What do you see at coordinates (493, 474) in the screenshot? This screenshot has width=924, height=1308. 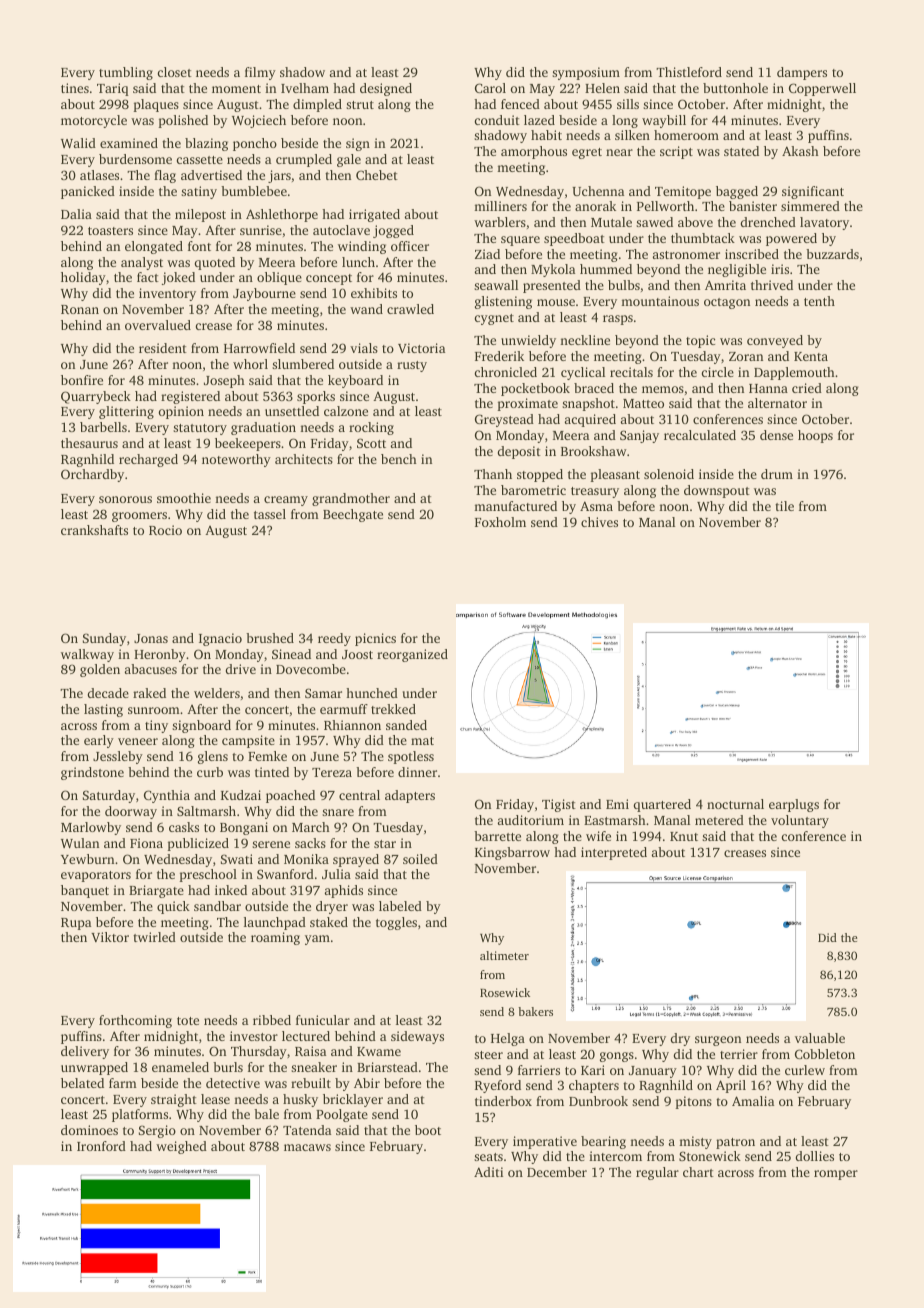 I see `Thanh` at bounding box center [493, 474].
